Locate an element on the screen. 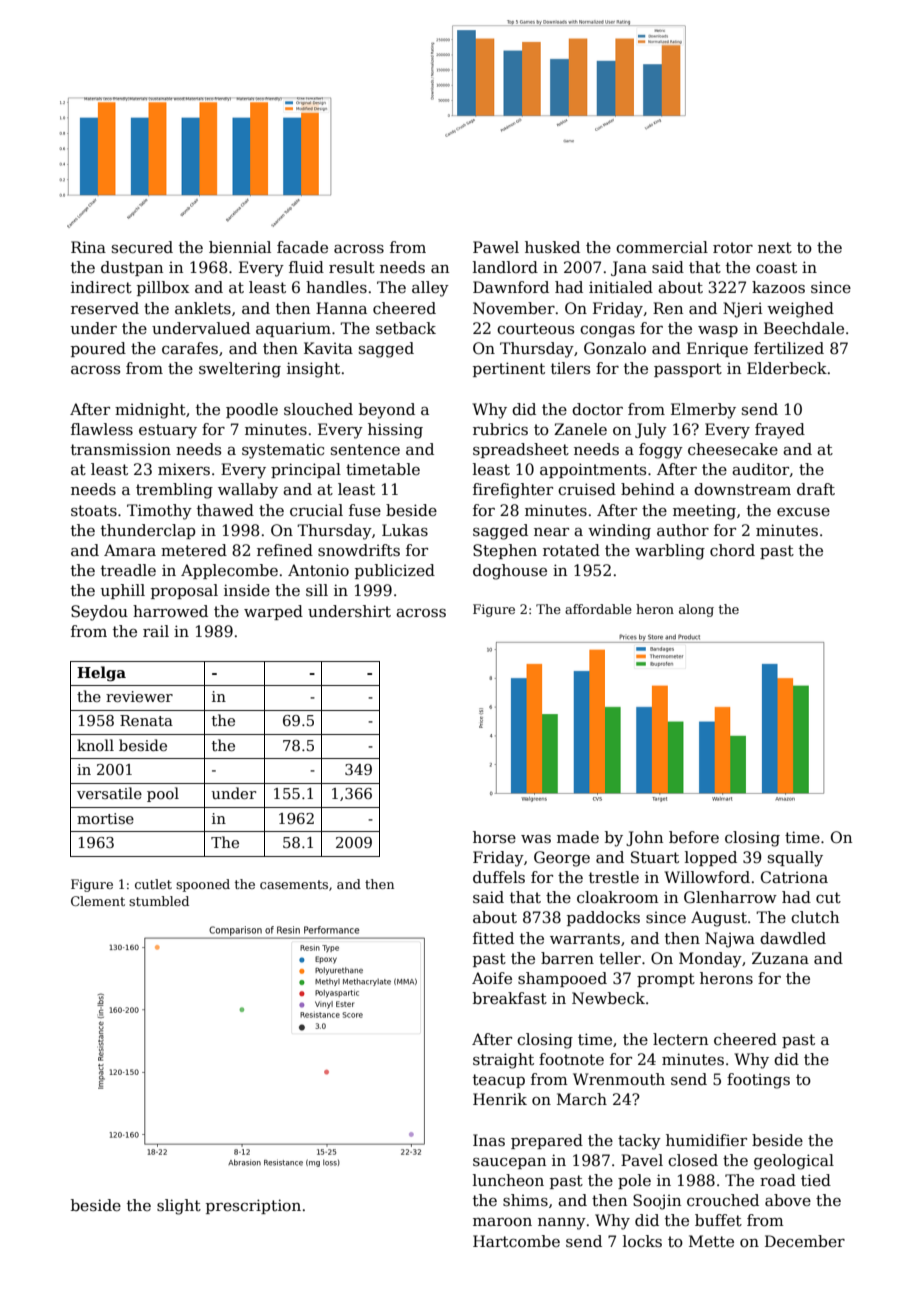 This screenshot has width=924, height=1308. spooned is located at coordinates (203, 885).
